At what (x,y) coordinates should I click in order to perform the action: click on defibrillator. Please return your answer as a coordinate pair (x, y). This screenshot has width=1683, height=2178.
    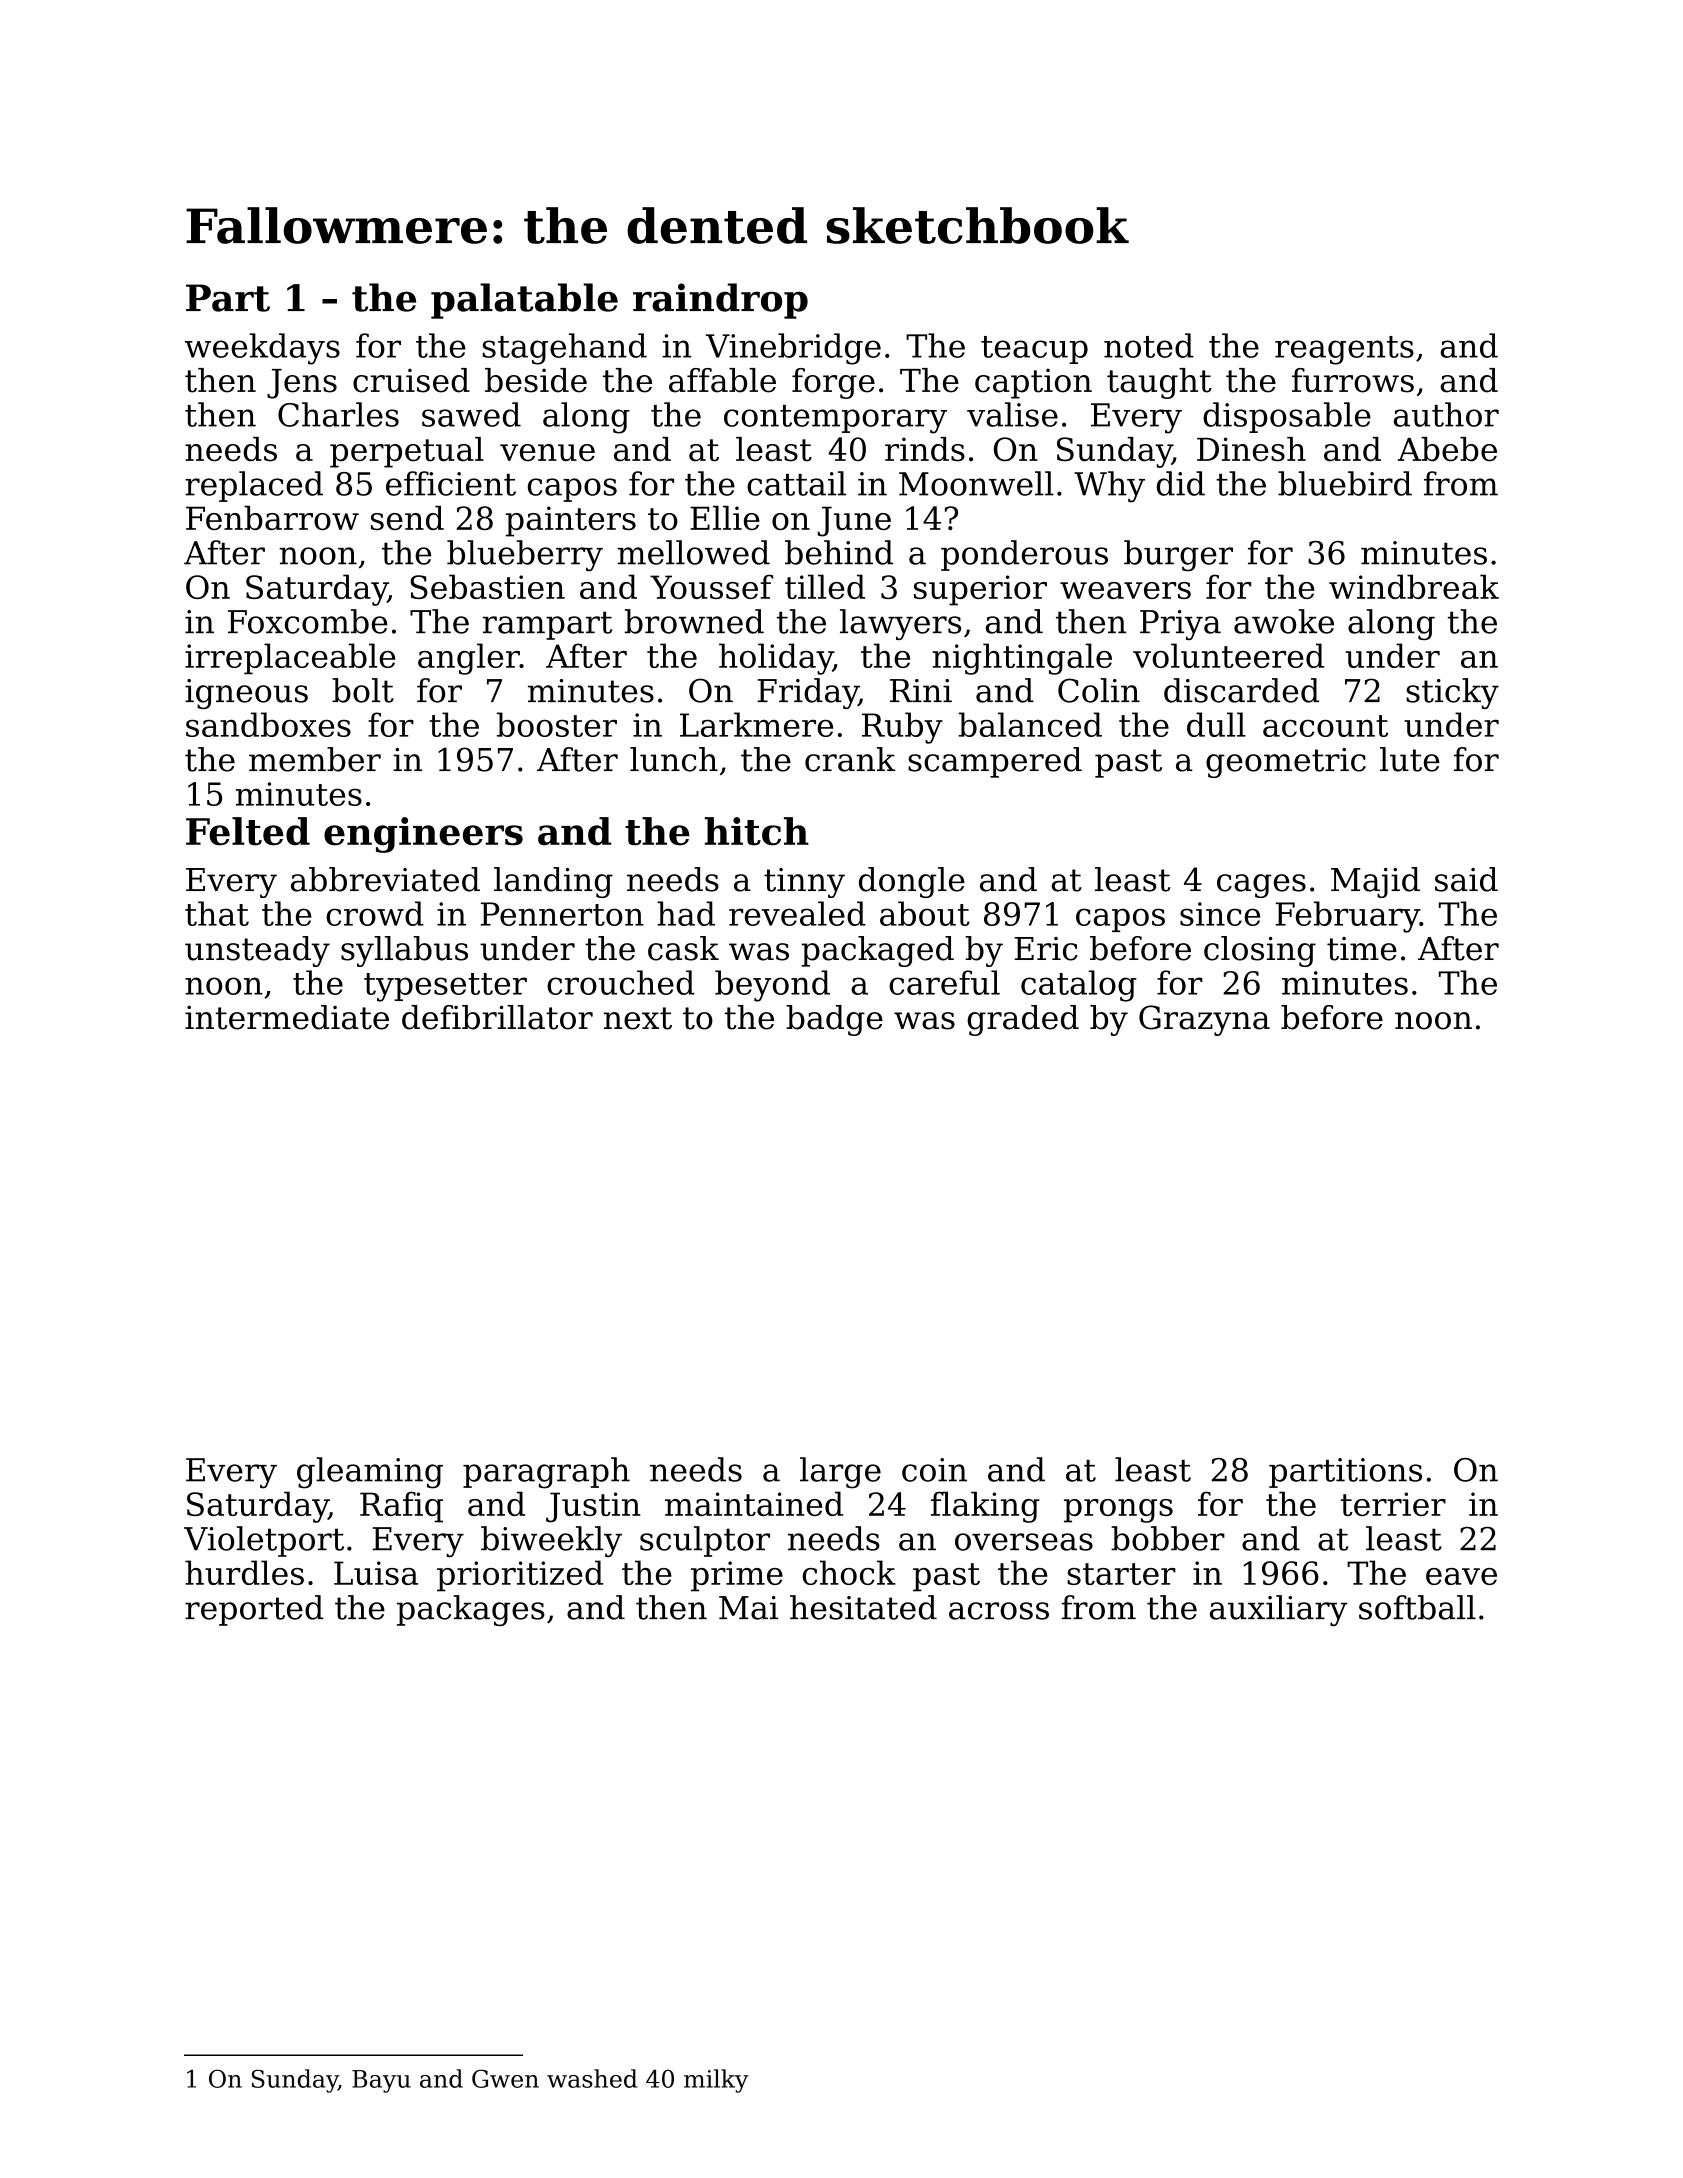
    Looking at the image, I should click on (497, 1017).
